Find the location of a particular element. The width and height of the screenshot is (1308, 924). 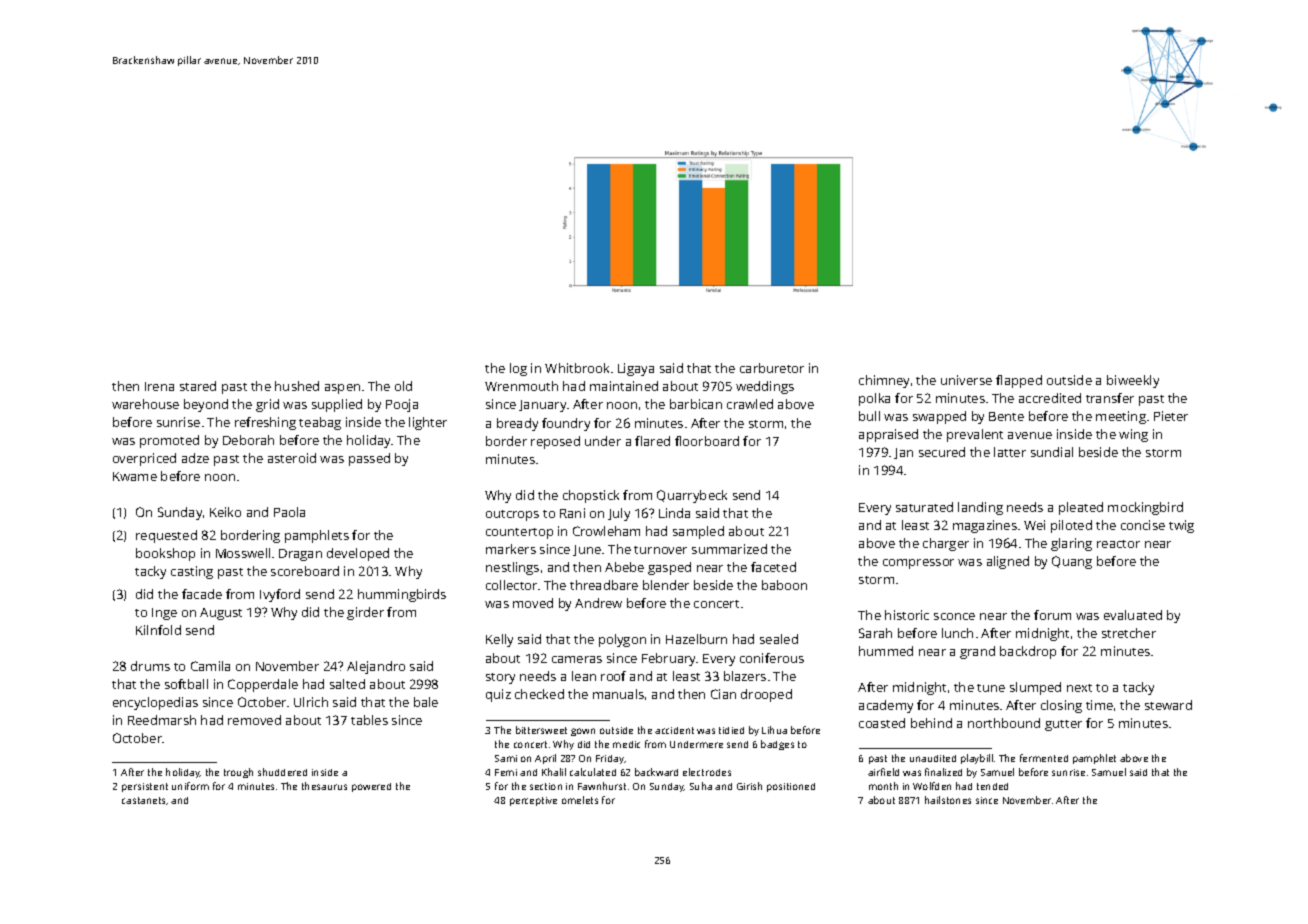

supplied is located at coordinates (337, 405).
